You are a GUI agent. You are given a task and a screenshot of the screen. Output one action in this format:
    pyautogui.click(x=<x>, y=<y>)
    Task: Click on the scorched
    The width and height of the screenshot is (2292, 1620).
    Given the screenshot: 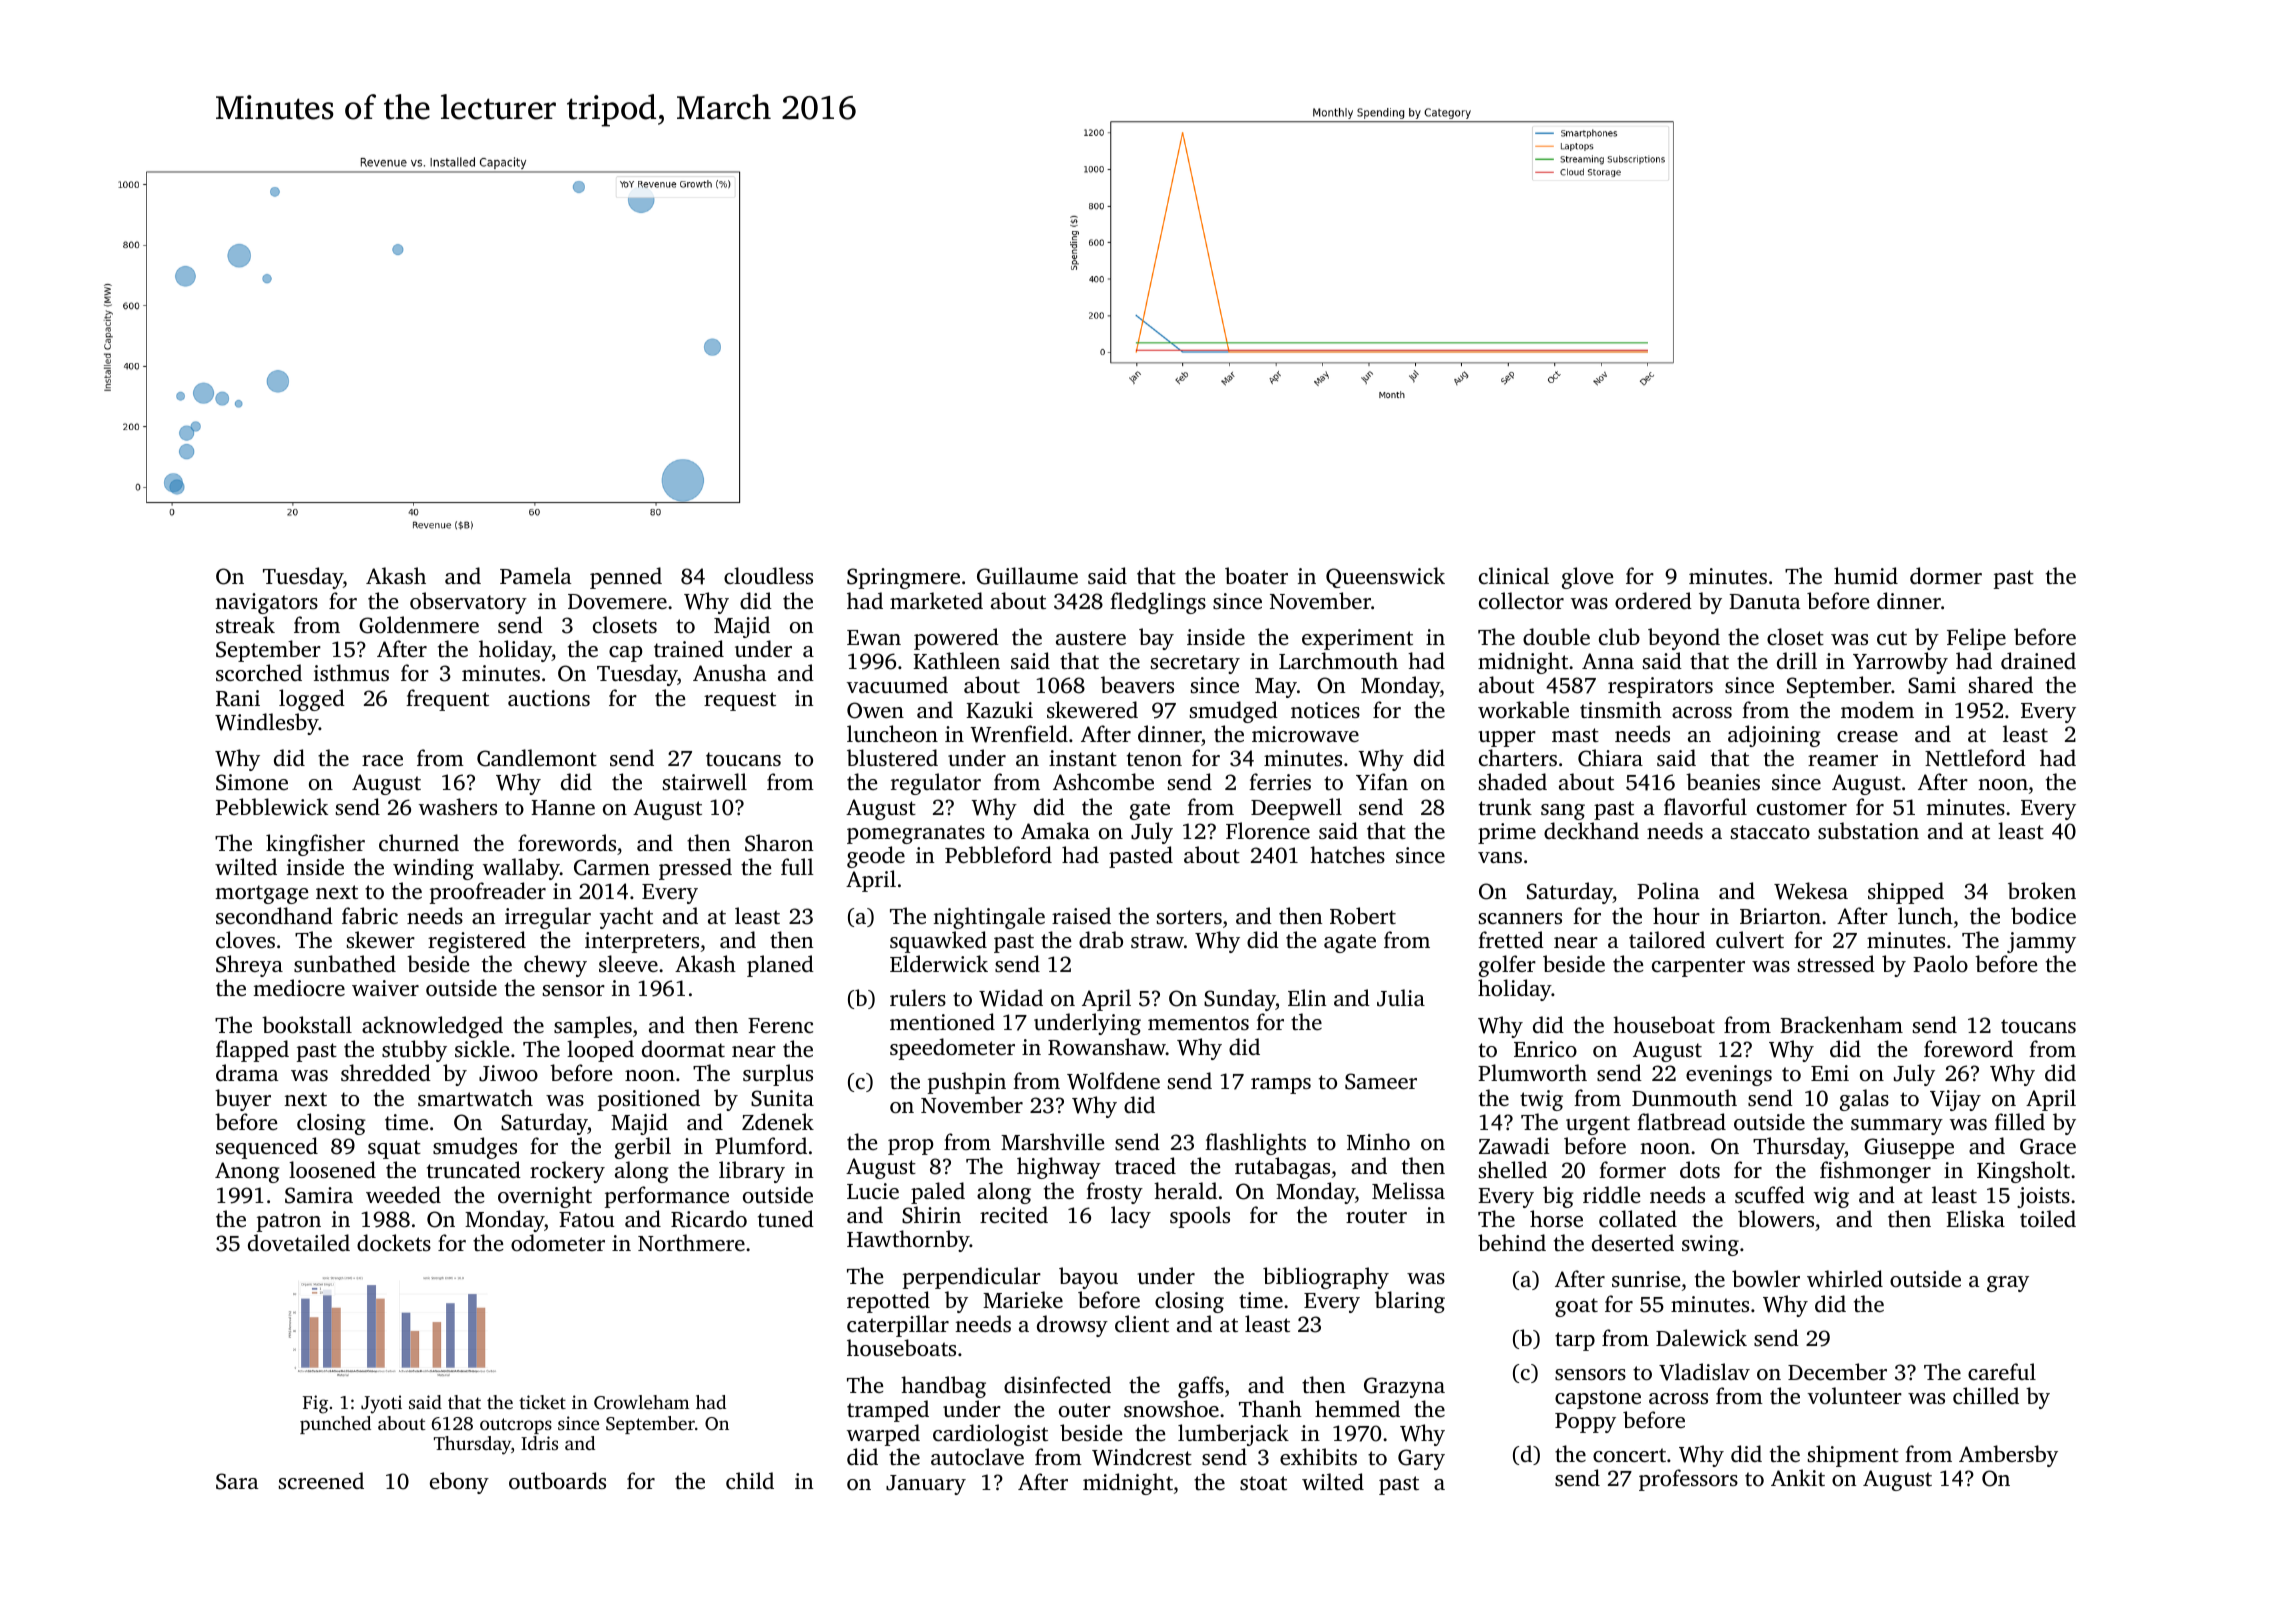 What is the action you would take?
    pyautogui.click(x=259, y=672)
